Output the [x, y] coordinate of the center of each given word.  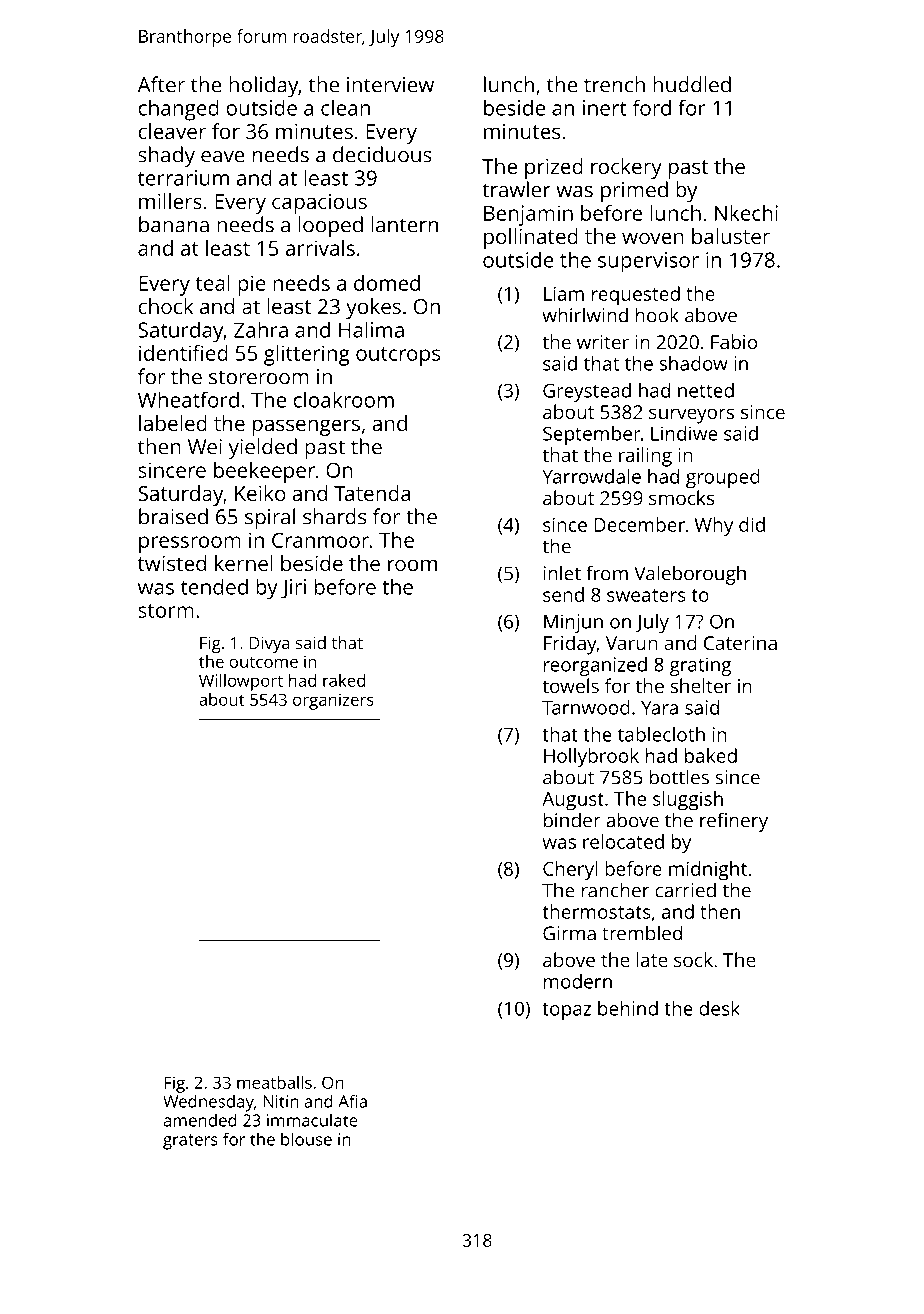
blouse [306, 1139]
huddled [692, 84]
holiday [263, 86]
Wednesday [208, 1103]
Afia [352, 1101]
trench [614, 84]
